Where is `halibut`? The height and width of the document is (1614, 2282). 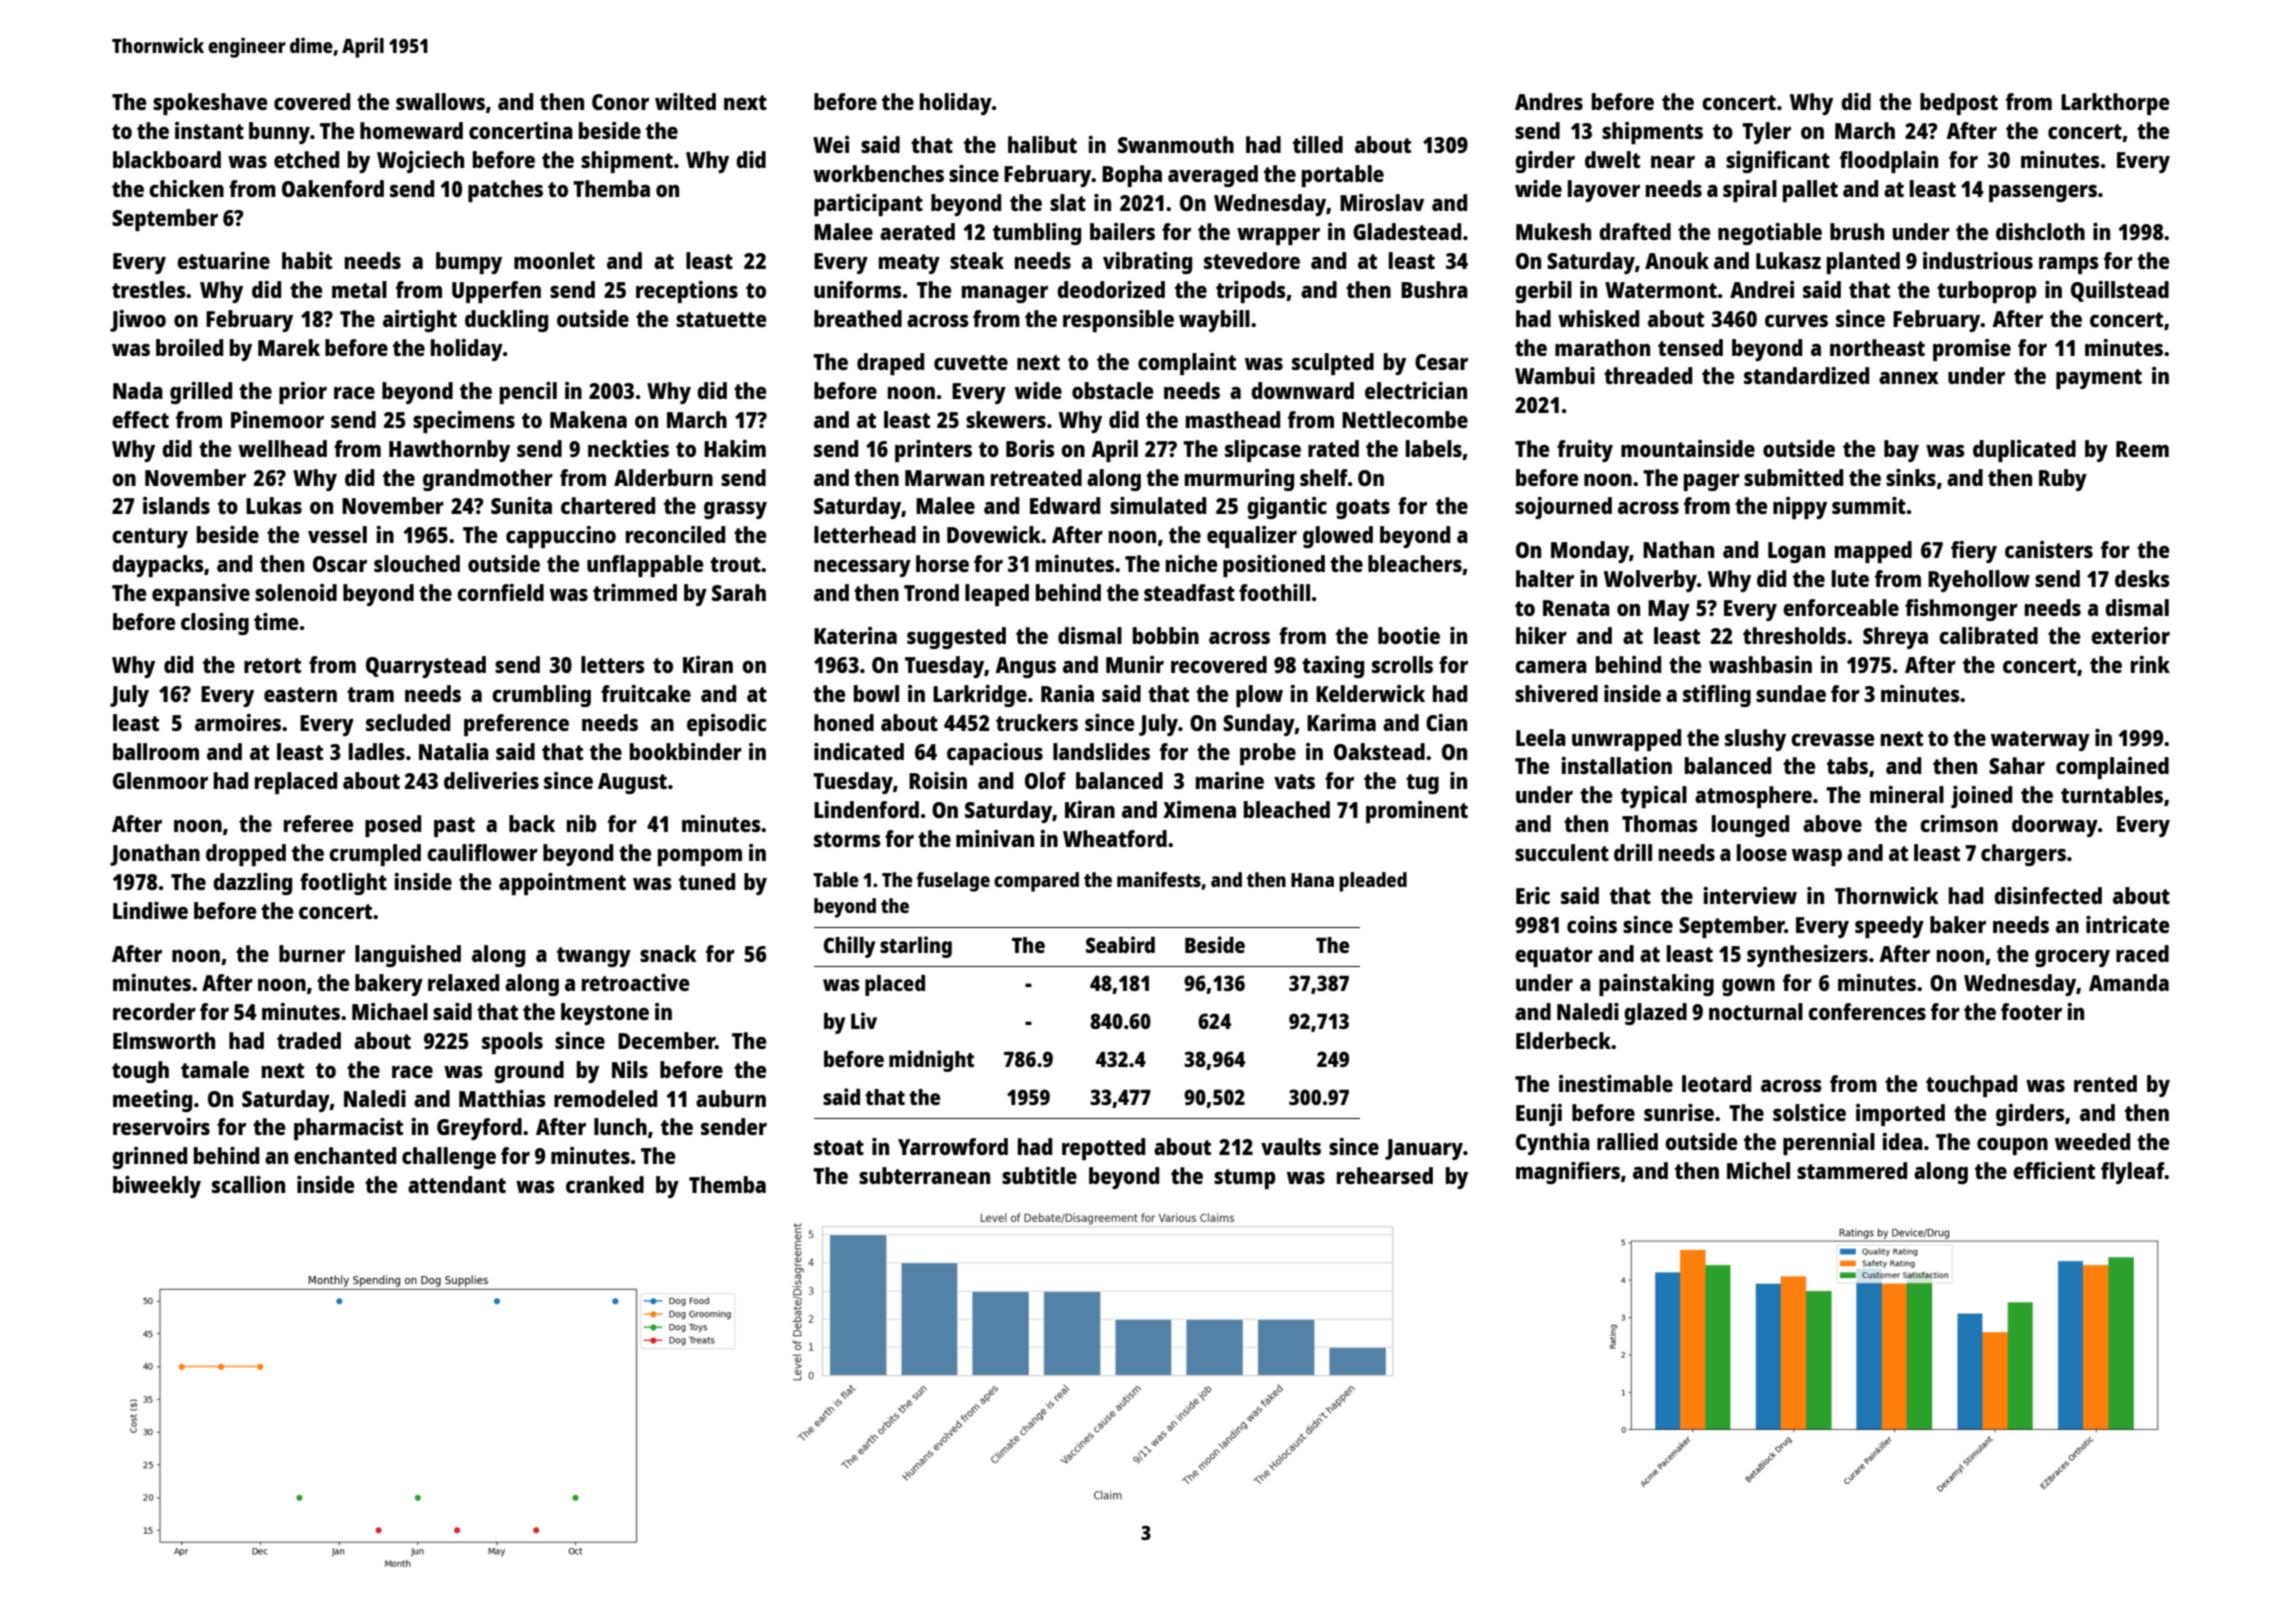 halibut is located at coordinates (1042, 144).
